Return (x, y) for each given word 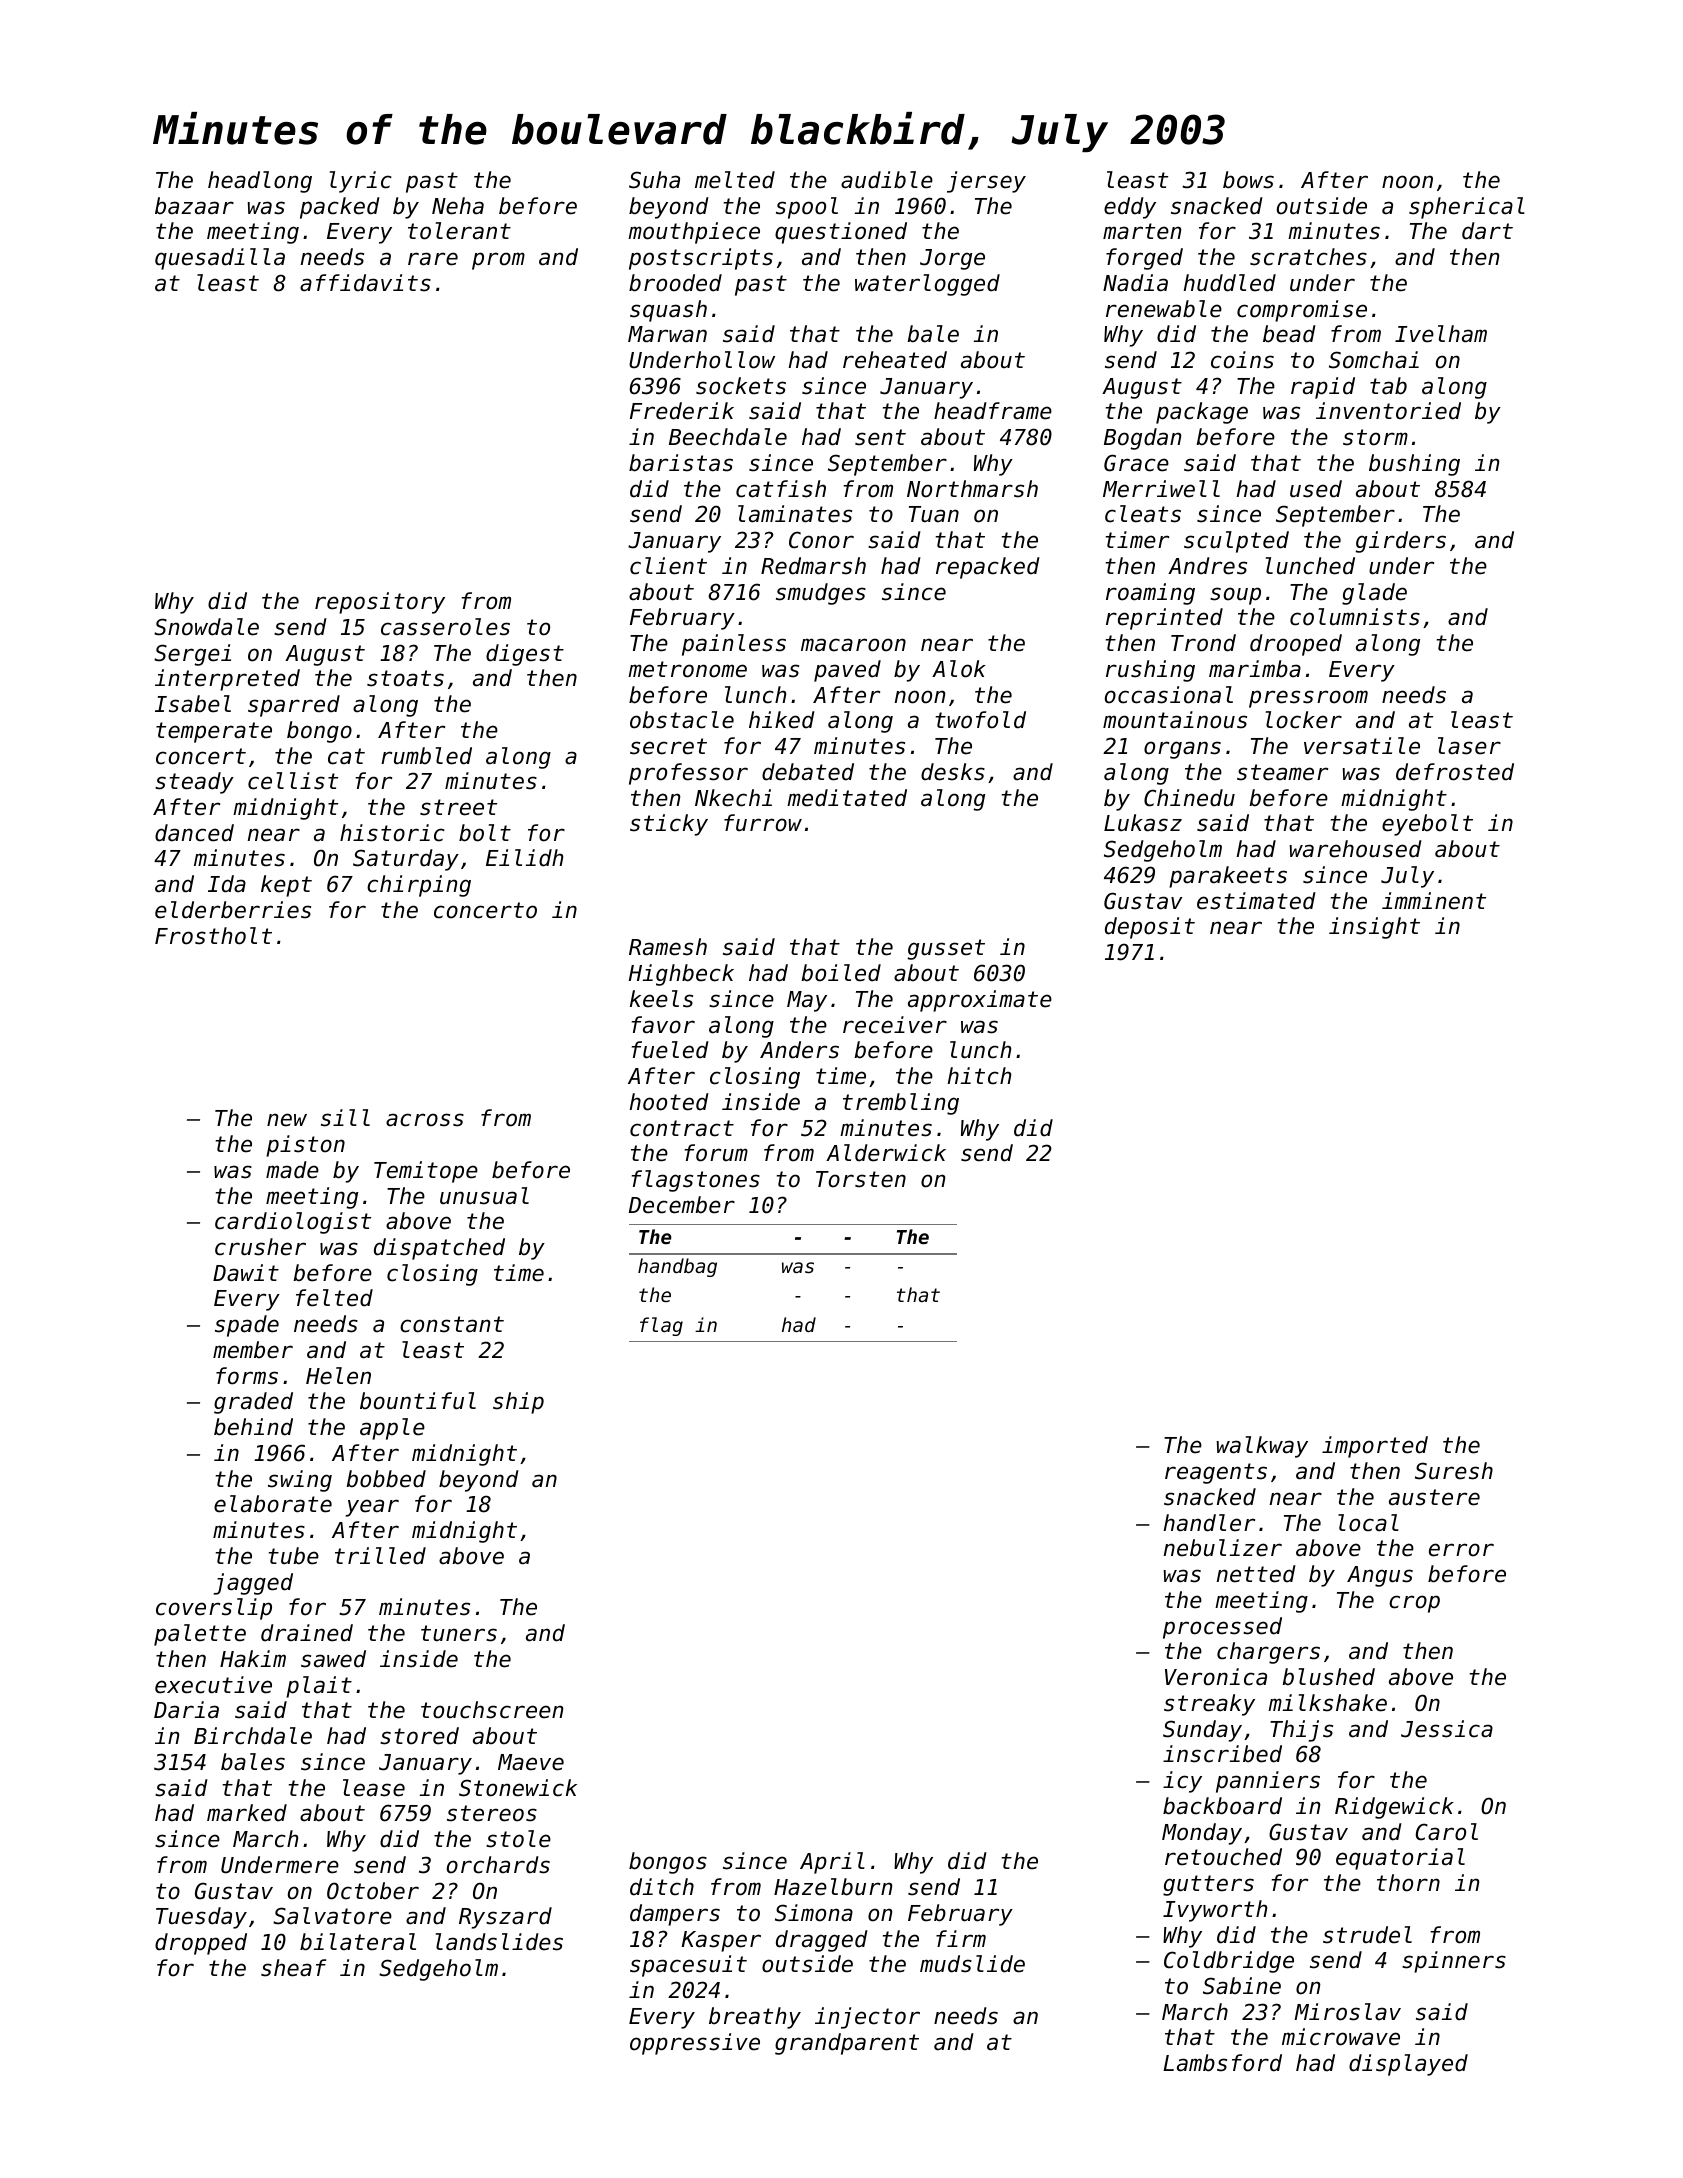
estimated (1256, 901)
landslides (499, 1942)
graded (253, 1403)
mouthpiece (694, 233)
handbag (677, 1267)
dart (1487, 231)
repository (380, 603)
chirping (419, 886)
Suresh (1454, 1471)
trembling (901, 1104)
